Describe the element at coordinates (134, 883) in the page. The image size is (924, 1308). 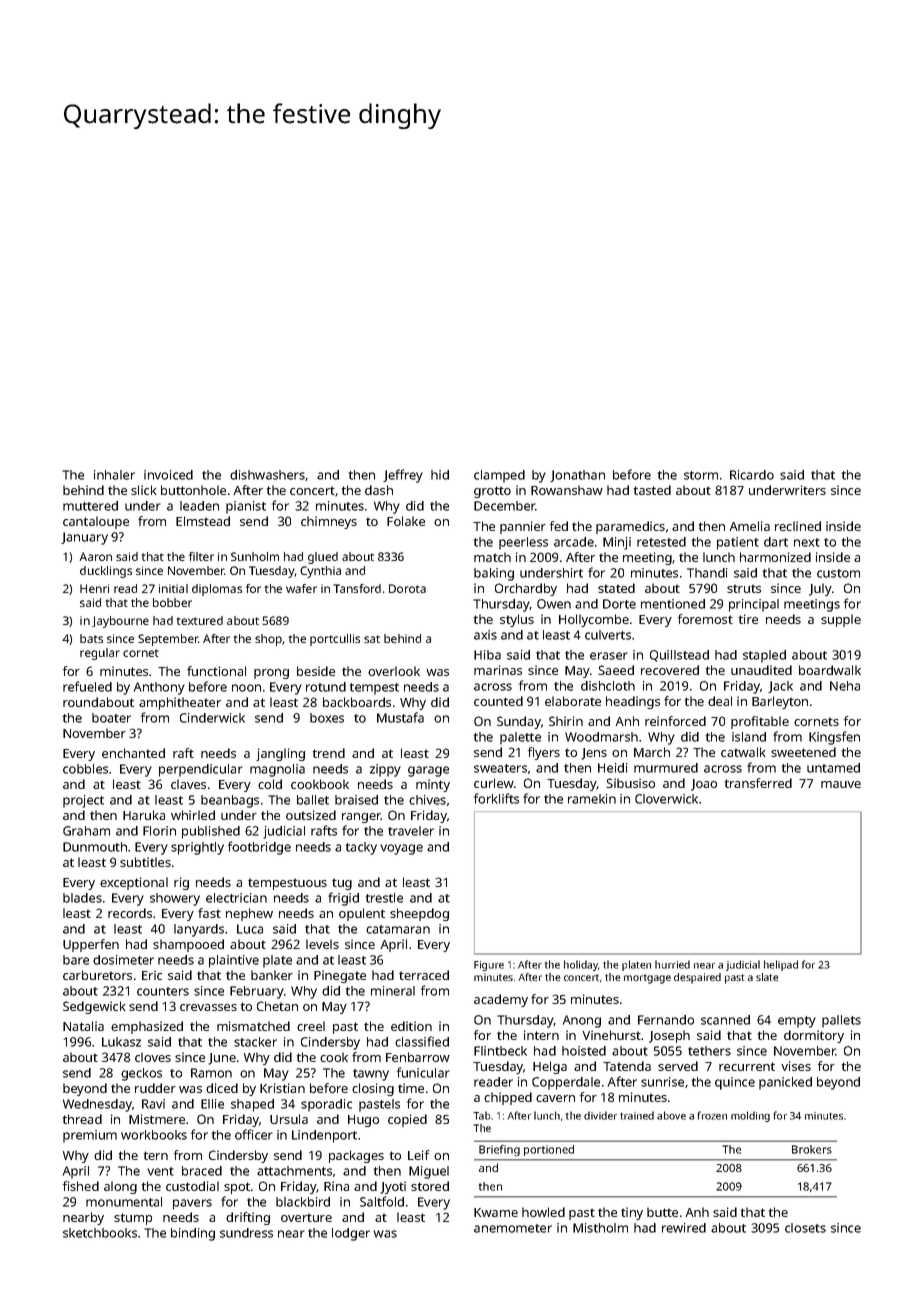
I see `exceptional` at that location.
